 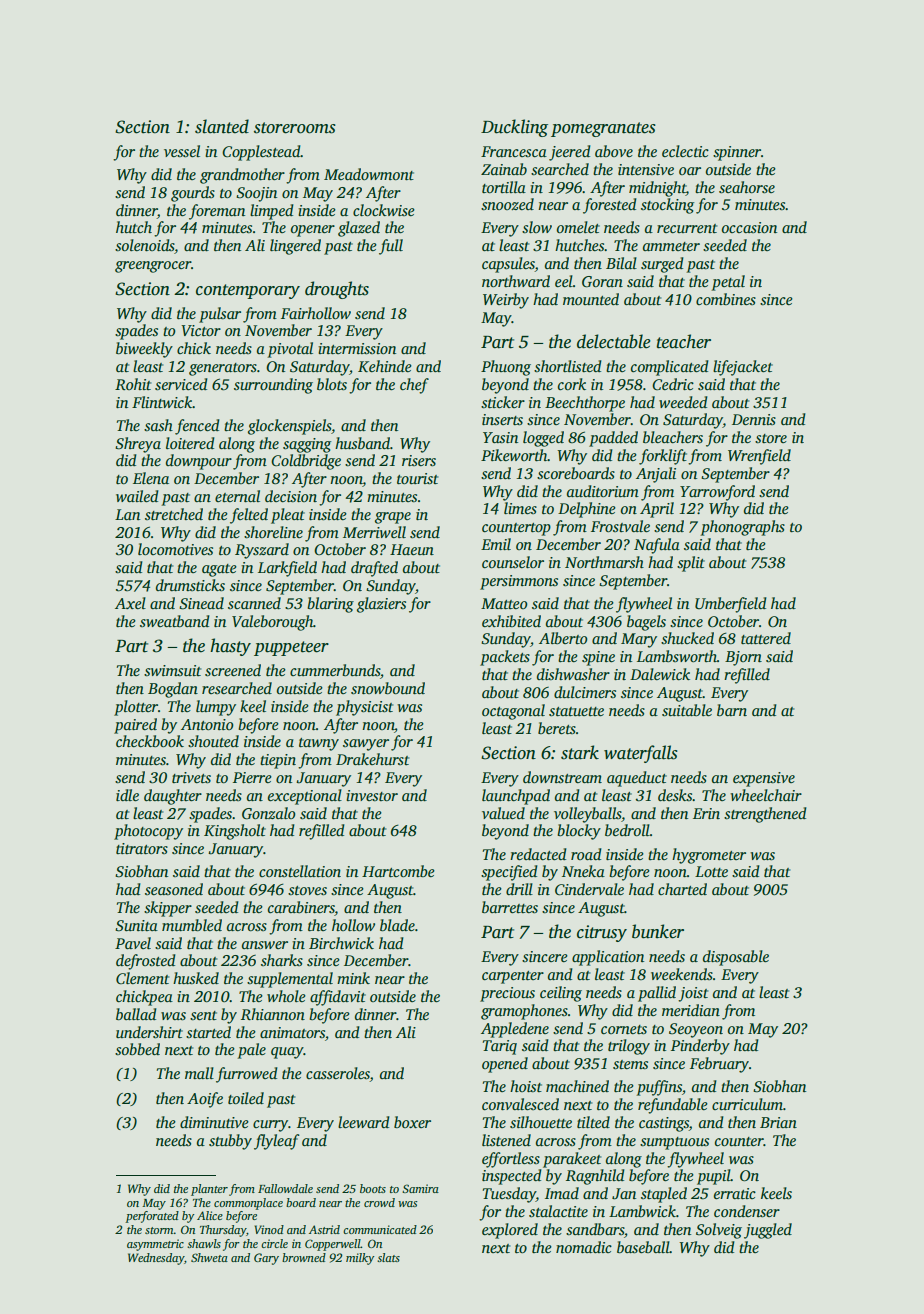 What do you see at coordinates (285, 1188) in the page?
I see `Fallowdale` at bounding box center [285, 1188].
